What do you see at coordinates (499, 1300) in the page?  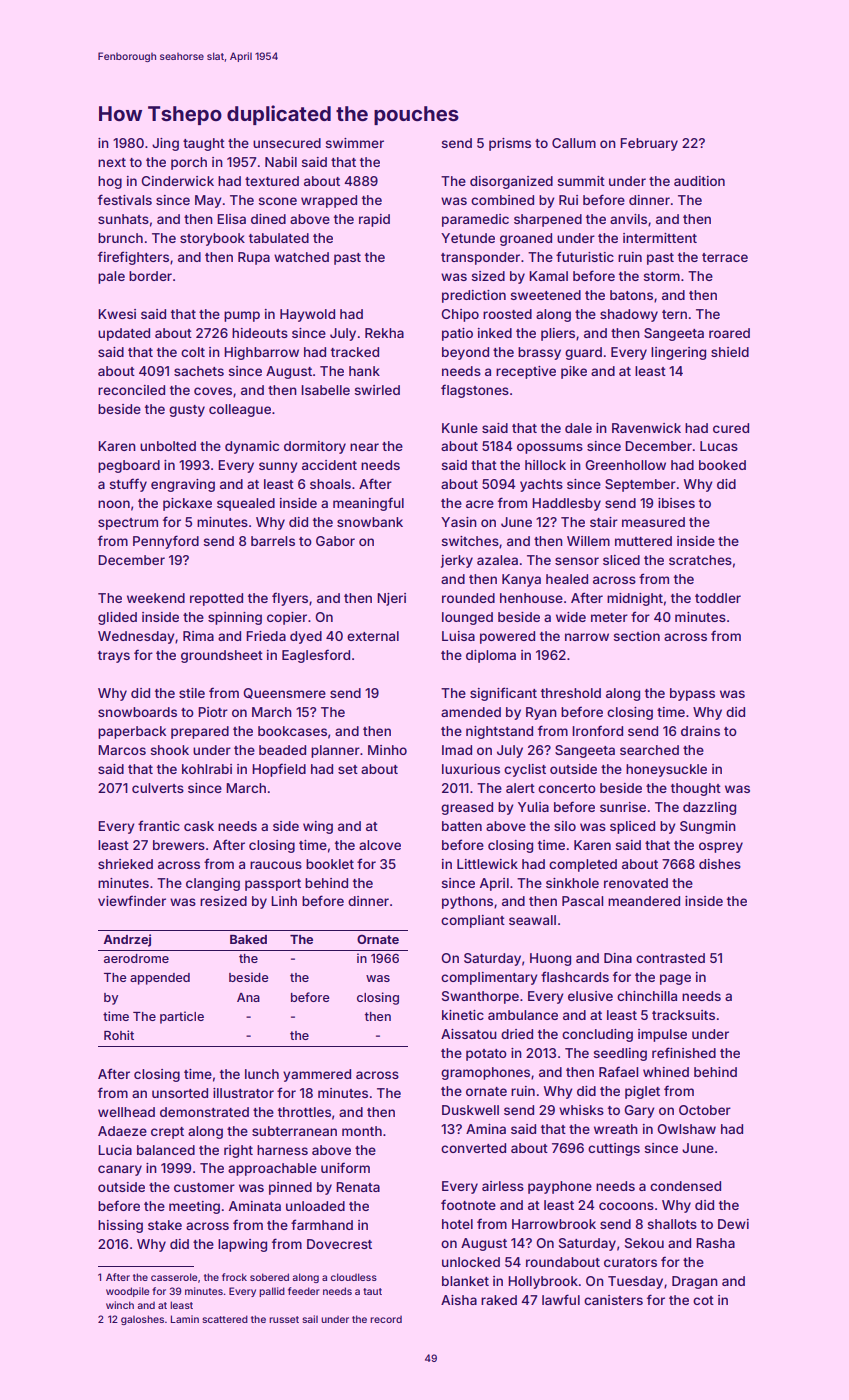 I see `raked` at bounding box center [499, 1300].
